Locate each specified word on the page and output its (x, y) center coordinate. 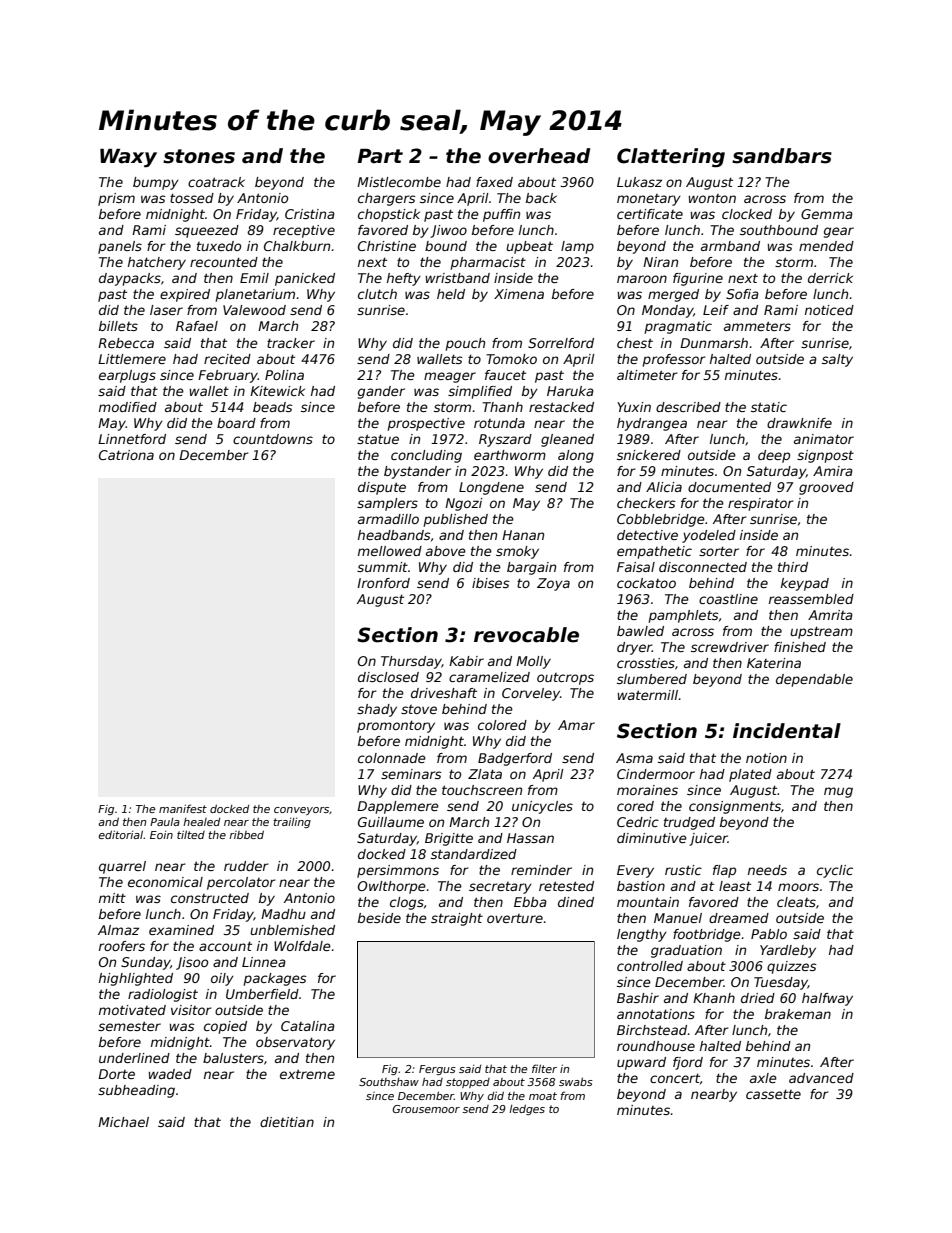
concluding (426, 456)
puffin (501, 215)
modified (128, 407)
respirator (761, 504)
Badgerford (515, 759)
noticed (829, 310)
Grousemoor (426, 1109)
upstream (821, 632)
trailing (292, 823)
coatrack (216, 182)
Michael (123, 1122)
